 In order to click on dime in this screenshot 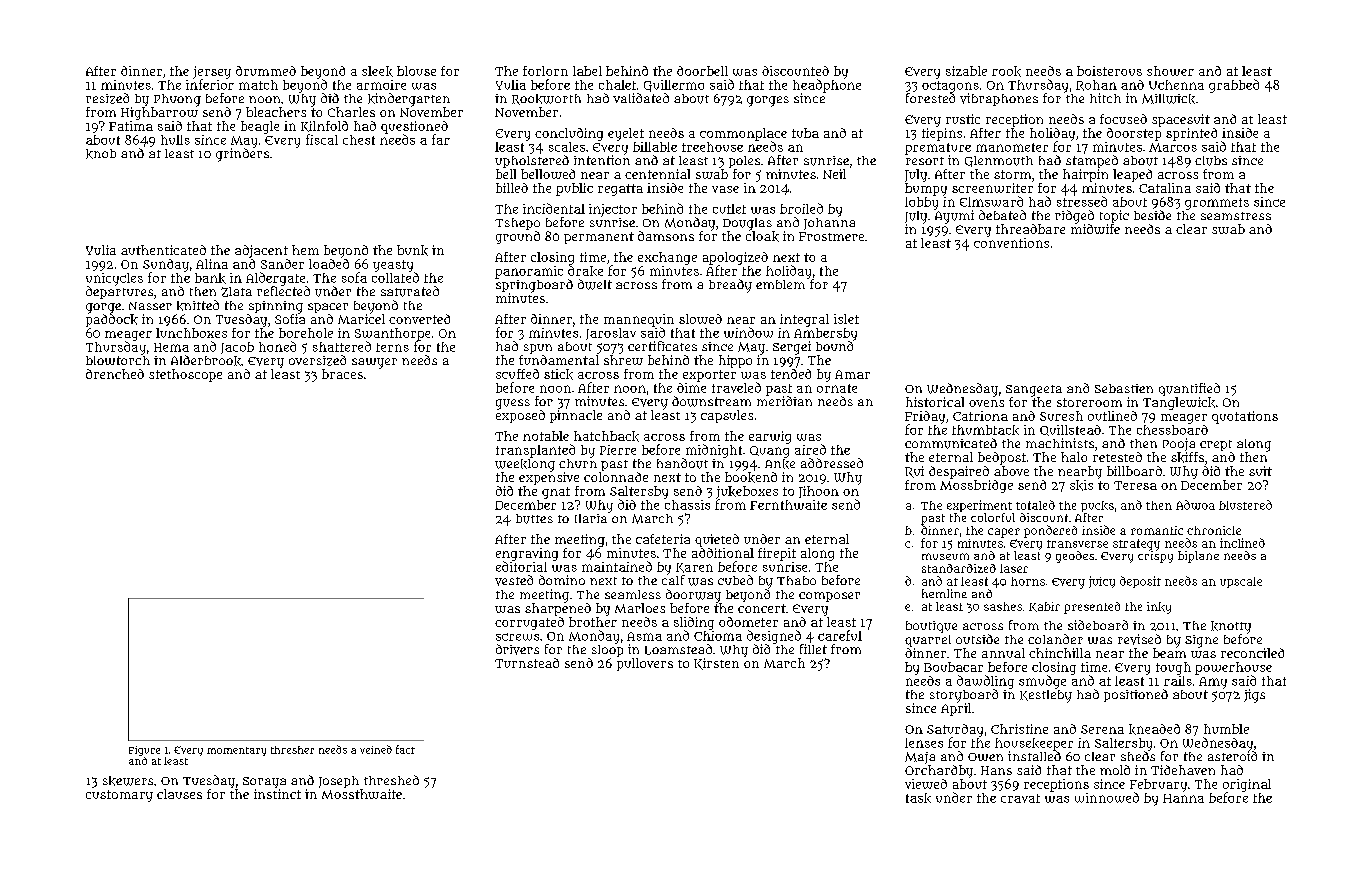, I will do `click(691, 388)`.
